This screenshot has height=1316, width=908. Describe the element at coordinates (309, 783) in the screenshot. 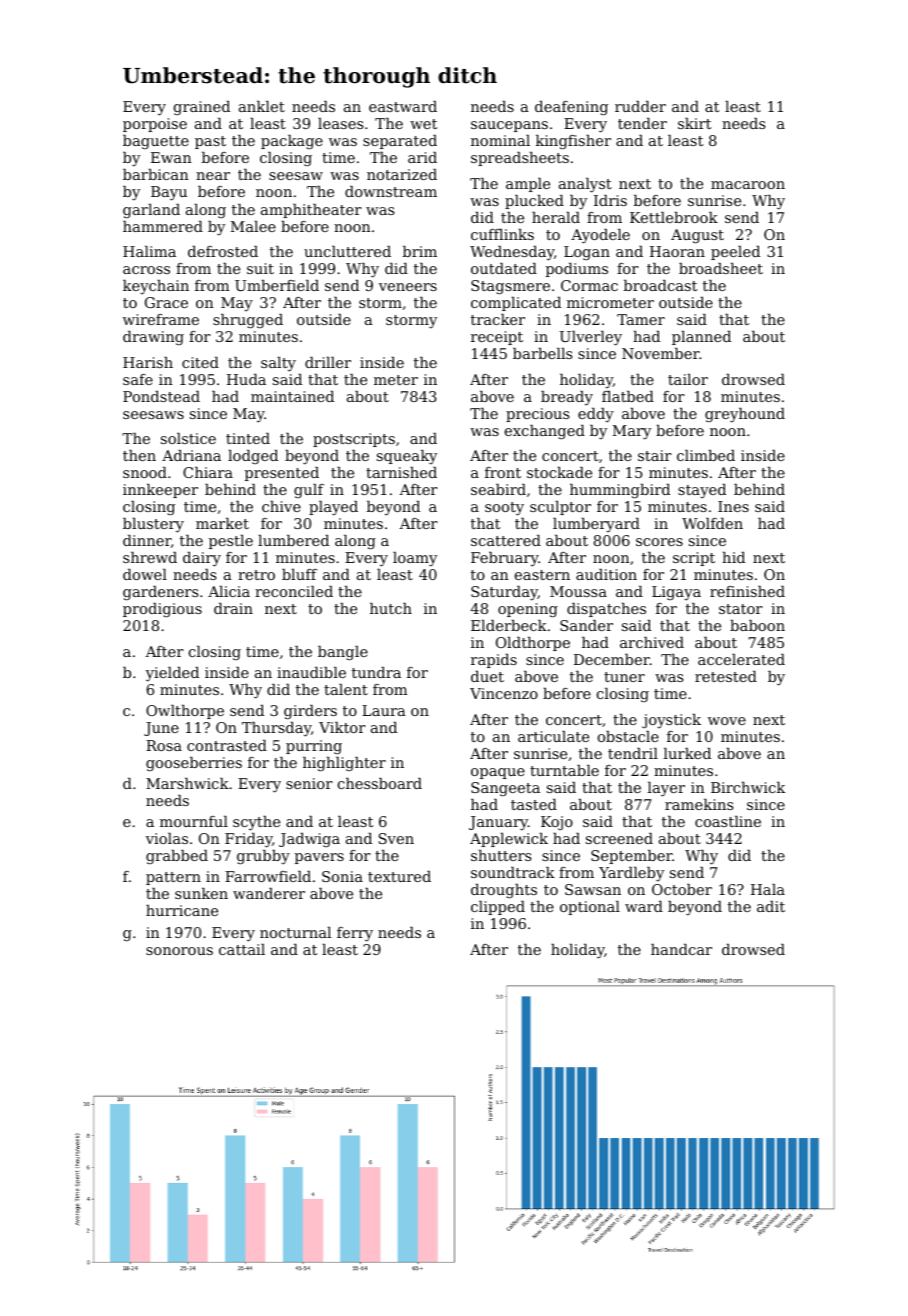

I see `senior` at that location.
